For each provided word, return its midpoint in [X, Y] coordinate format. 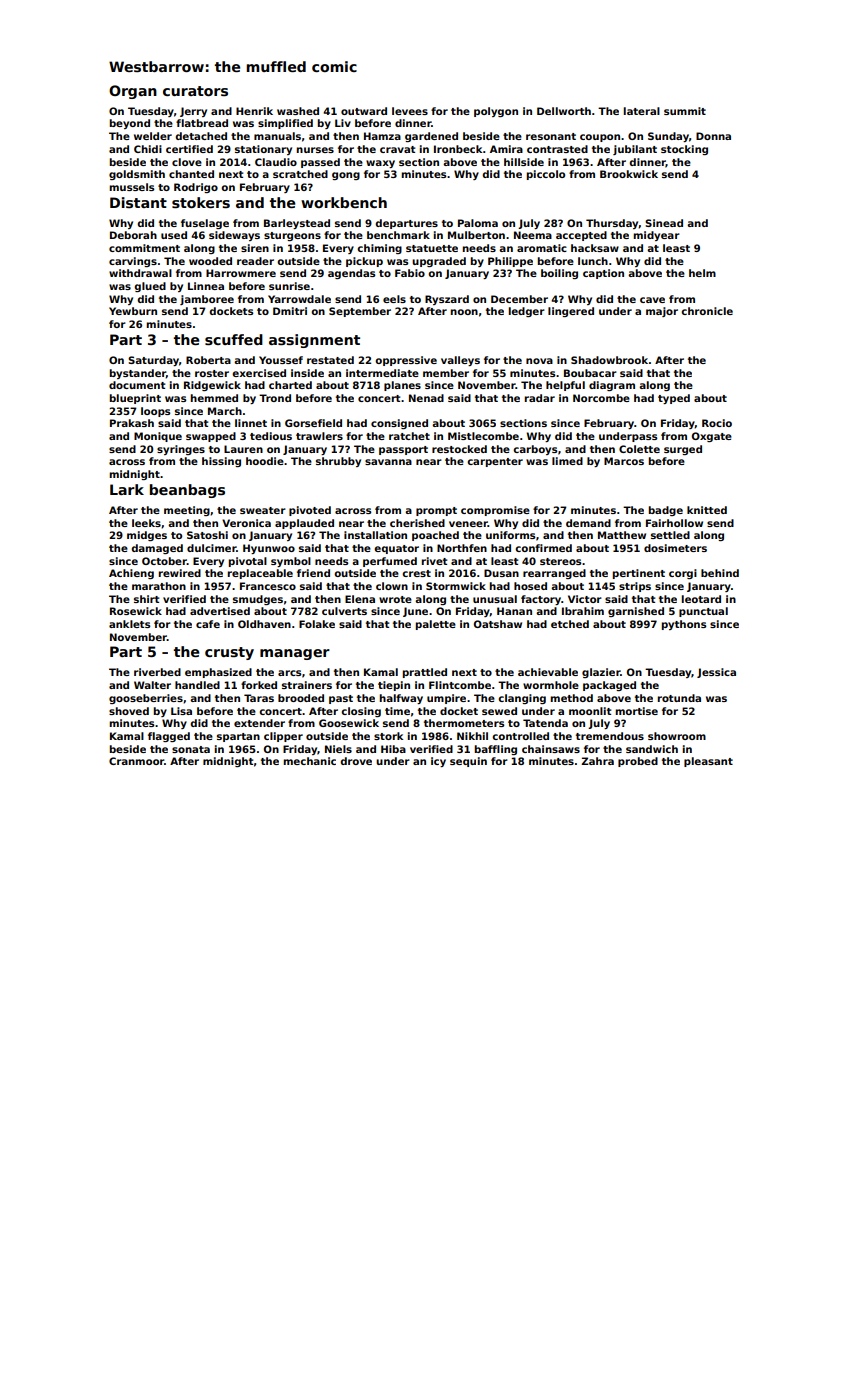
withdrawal [140, 273]
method [571, 698]
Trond [275, 398]
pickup [364, 262]
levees [410, 111]
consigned [399, 424]
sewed [499, 711]
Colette [639, 449]
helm [702, 273]
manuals [277, 136]
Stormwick [456, 586]
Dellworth [564, 111]
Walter [152, 685]
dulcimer [211, 548]
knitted [707, 510]
